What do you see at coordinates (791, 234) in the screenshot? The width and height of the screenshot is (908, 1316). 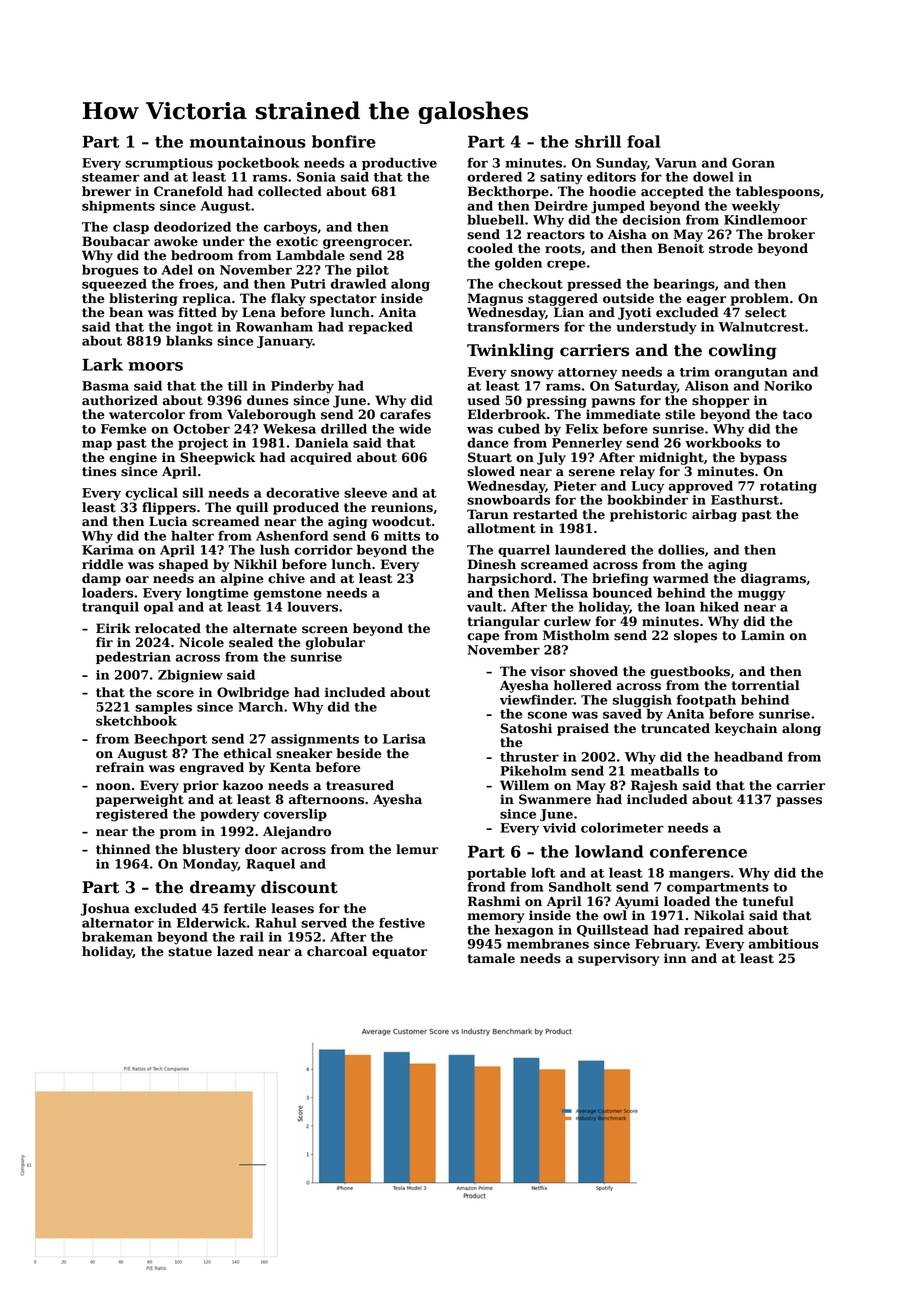 I see `broker` at bounding box center [791, 234].
